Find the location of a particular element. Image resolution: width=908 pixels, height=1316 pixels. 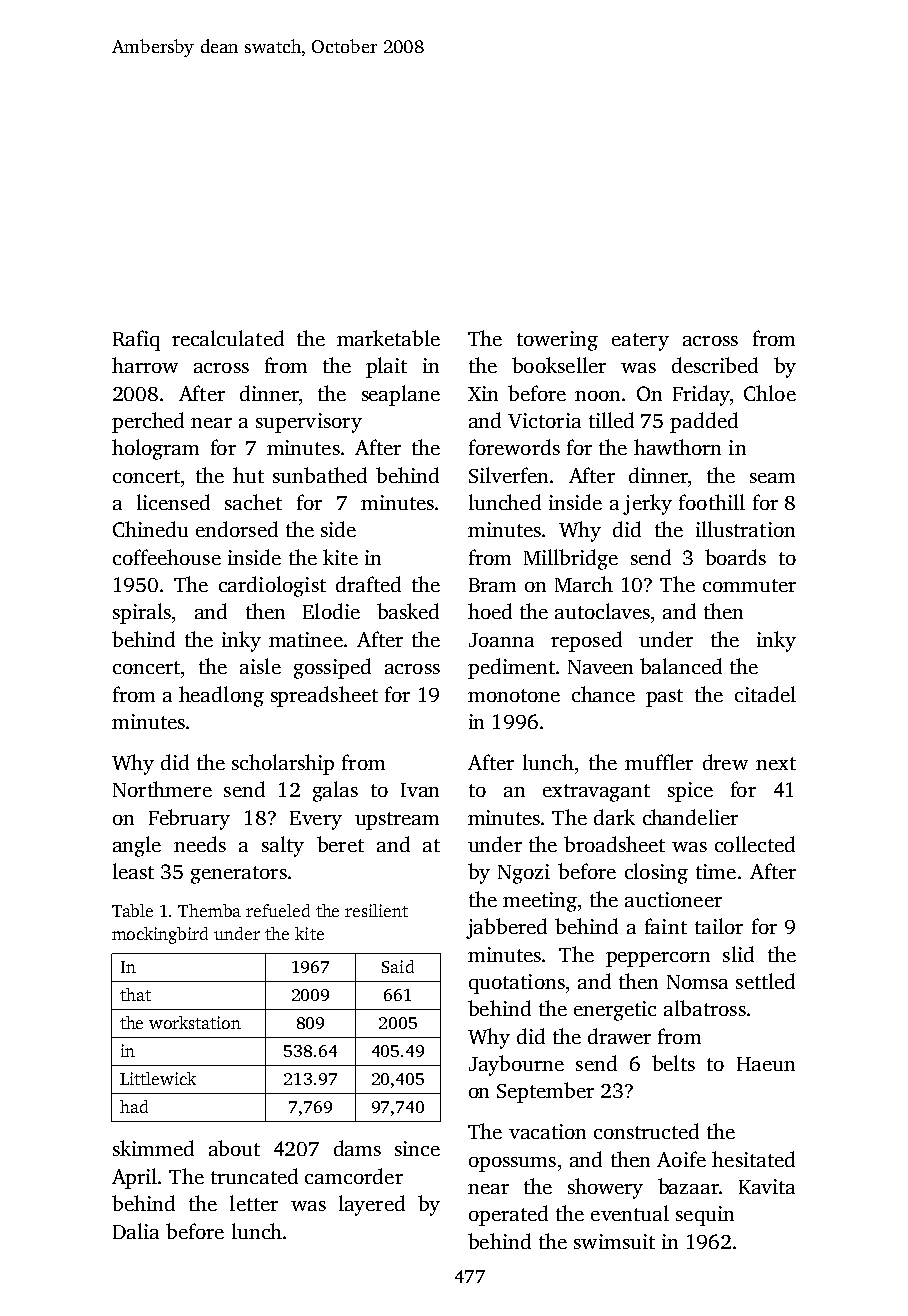

forewords is located at coordinates (514, 447).
